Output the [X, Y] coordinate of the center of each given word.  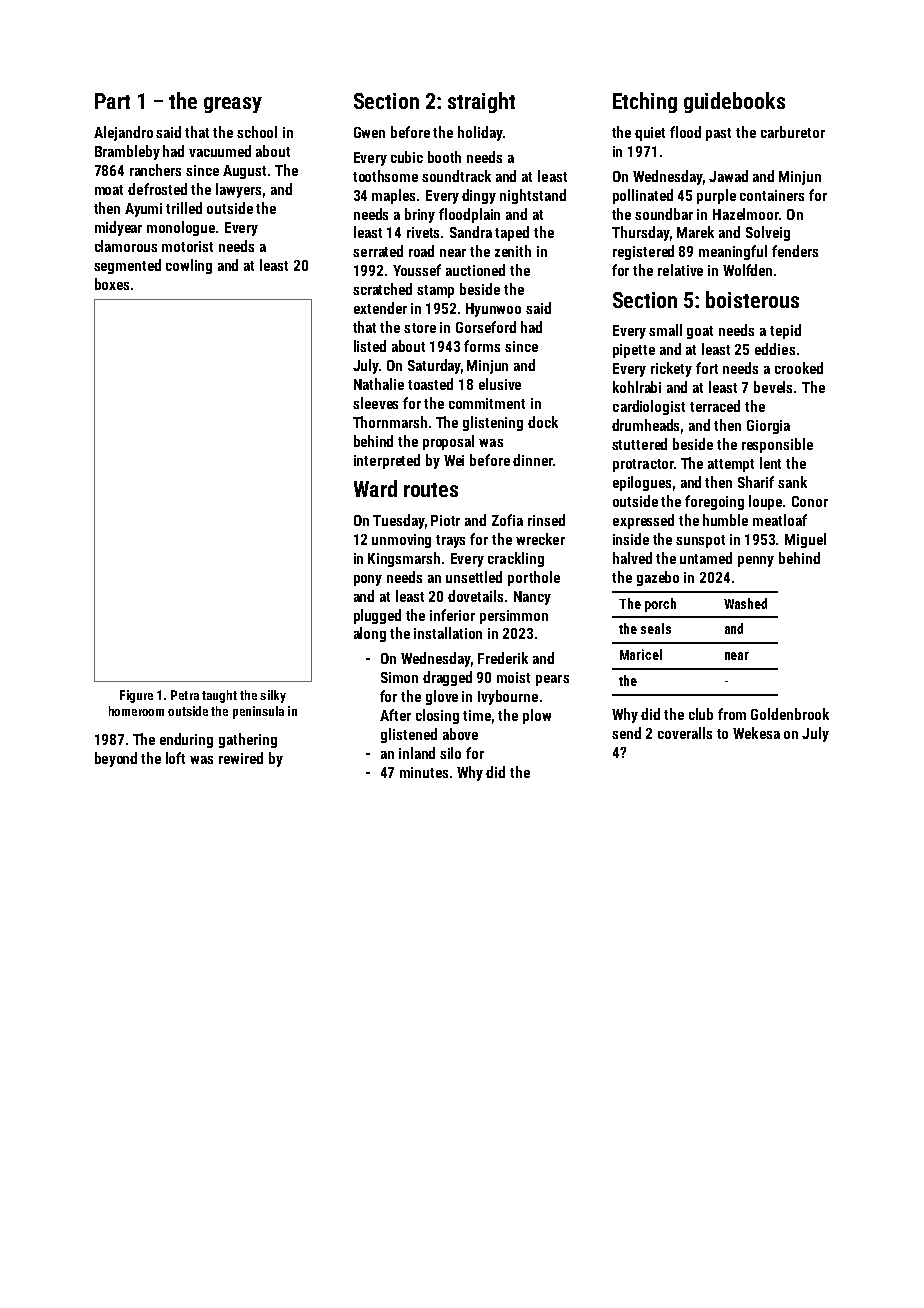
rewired [241, 758]
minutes [424, 772]
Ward [375, 488]
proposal [448, 442]
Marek [695, 232]
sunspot [700, 541]
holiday [480, 133]
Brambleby [127, 152]
